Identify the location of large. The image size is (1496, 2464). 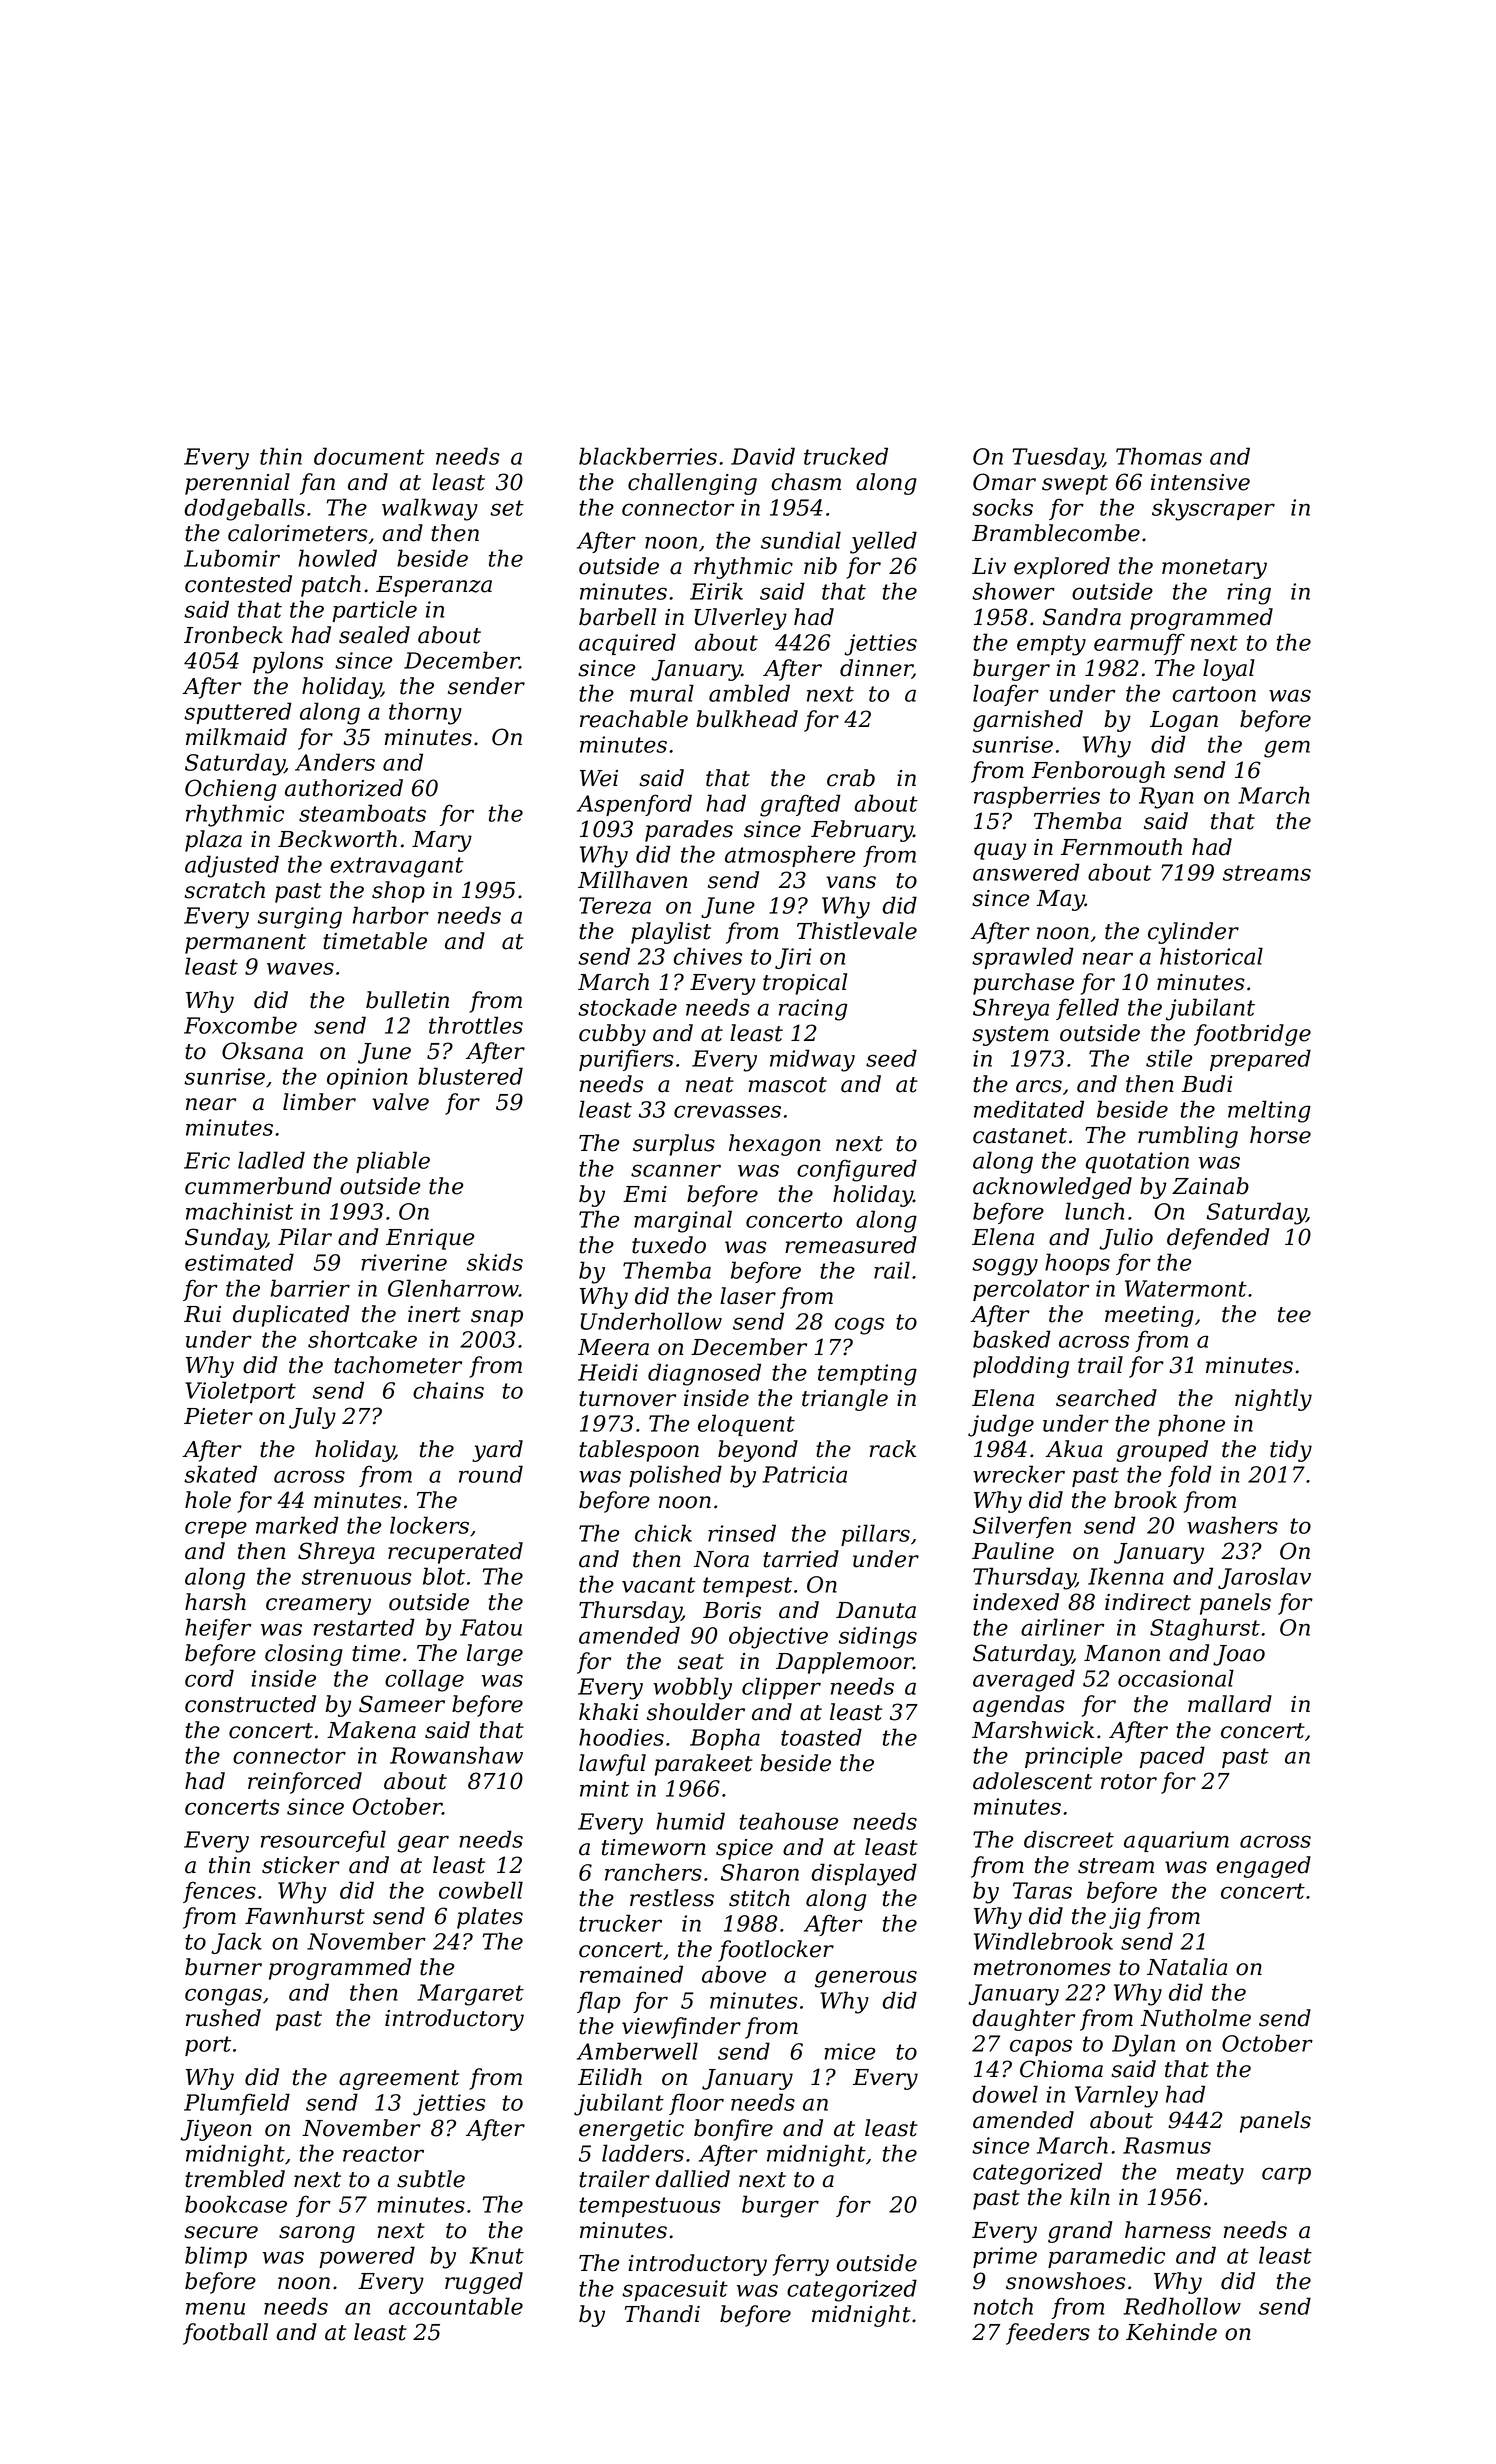
(495, 1655).
